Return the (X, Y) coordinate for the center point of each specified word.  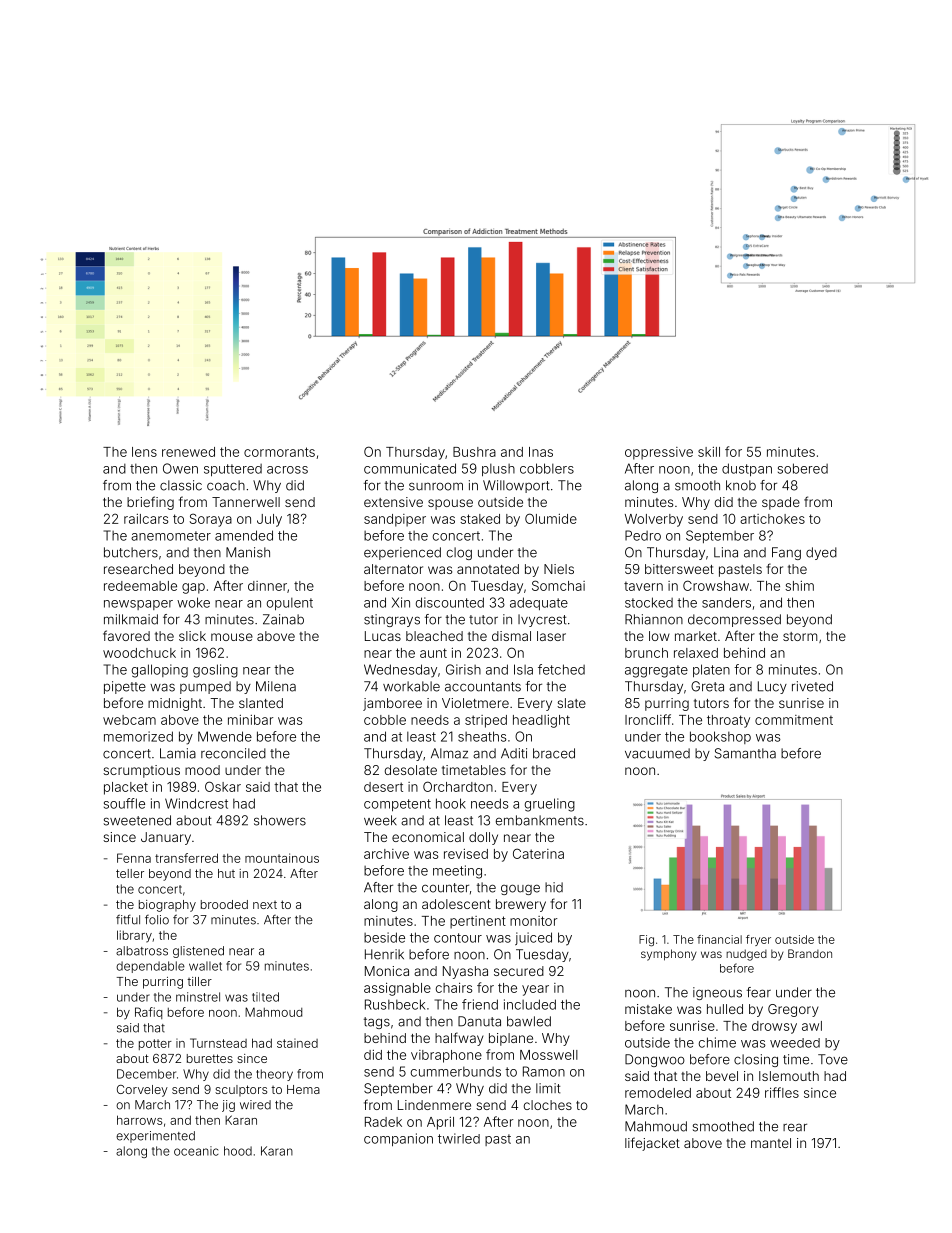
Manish (248, 552)
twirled (459, 1138)
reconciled (233, 753)
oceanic (196, 1151)
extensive (393, 502)
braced (554, 753)
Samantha (745, 753)
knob (741, 485)
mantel (771, 1143)
